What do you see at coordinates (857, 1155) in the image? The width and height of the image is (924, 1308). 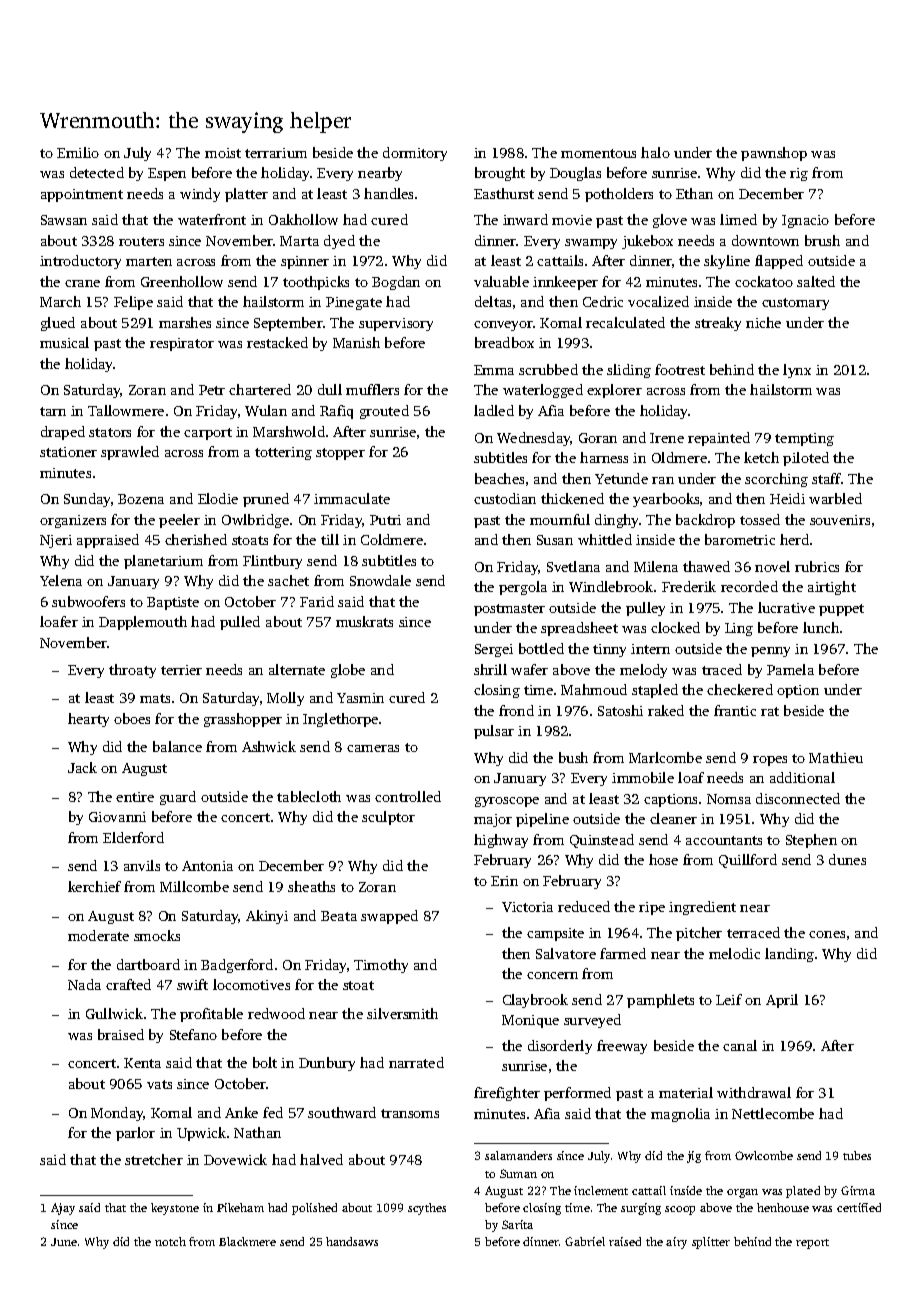 I see `tubes` at bounding box center [857, 1155].
